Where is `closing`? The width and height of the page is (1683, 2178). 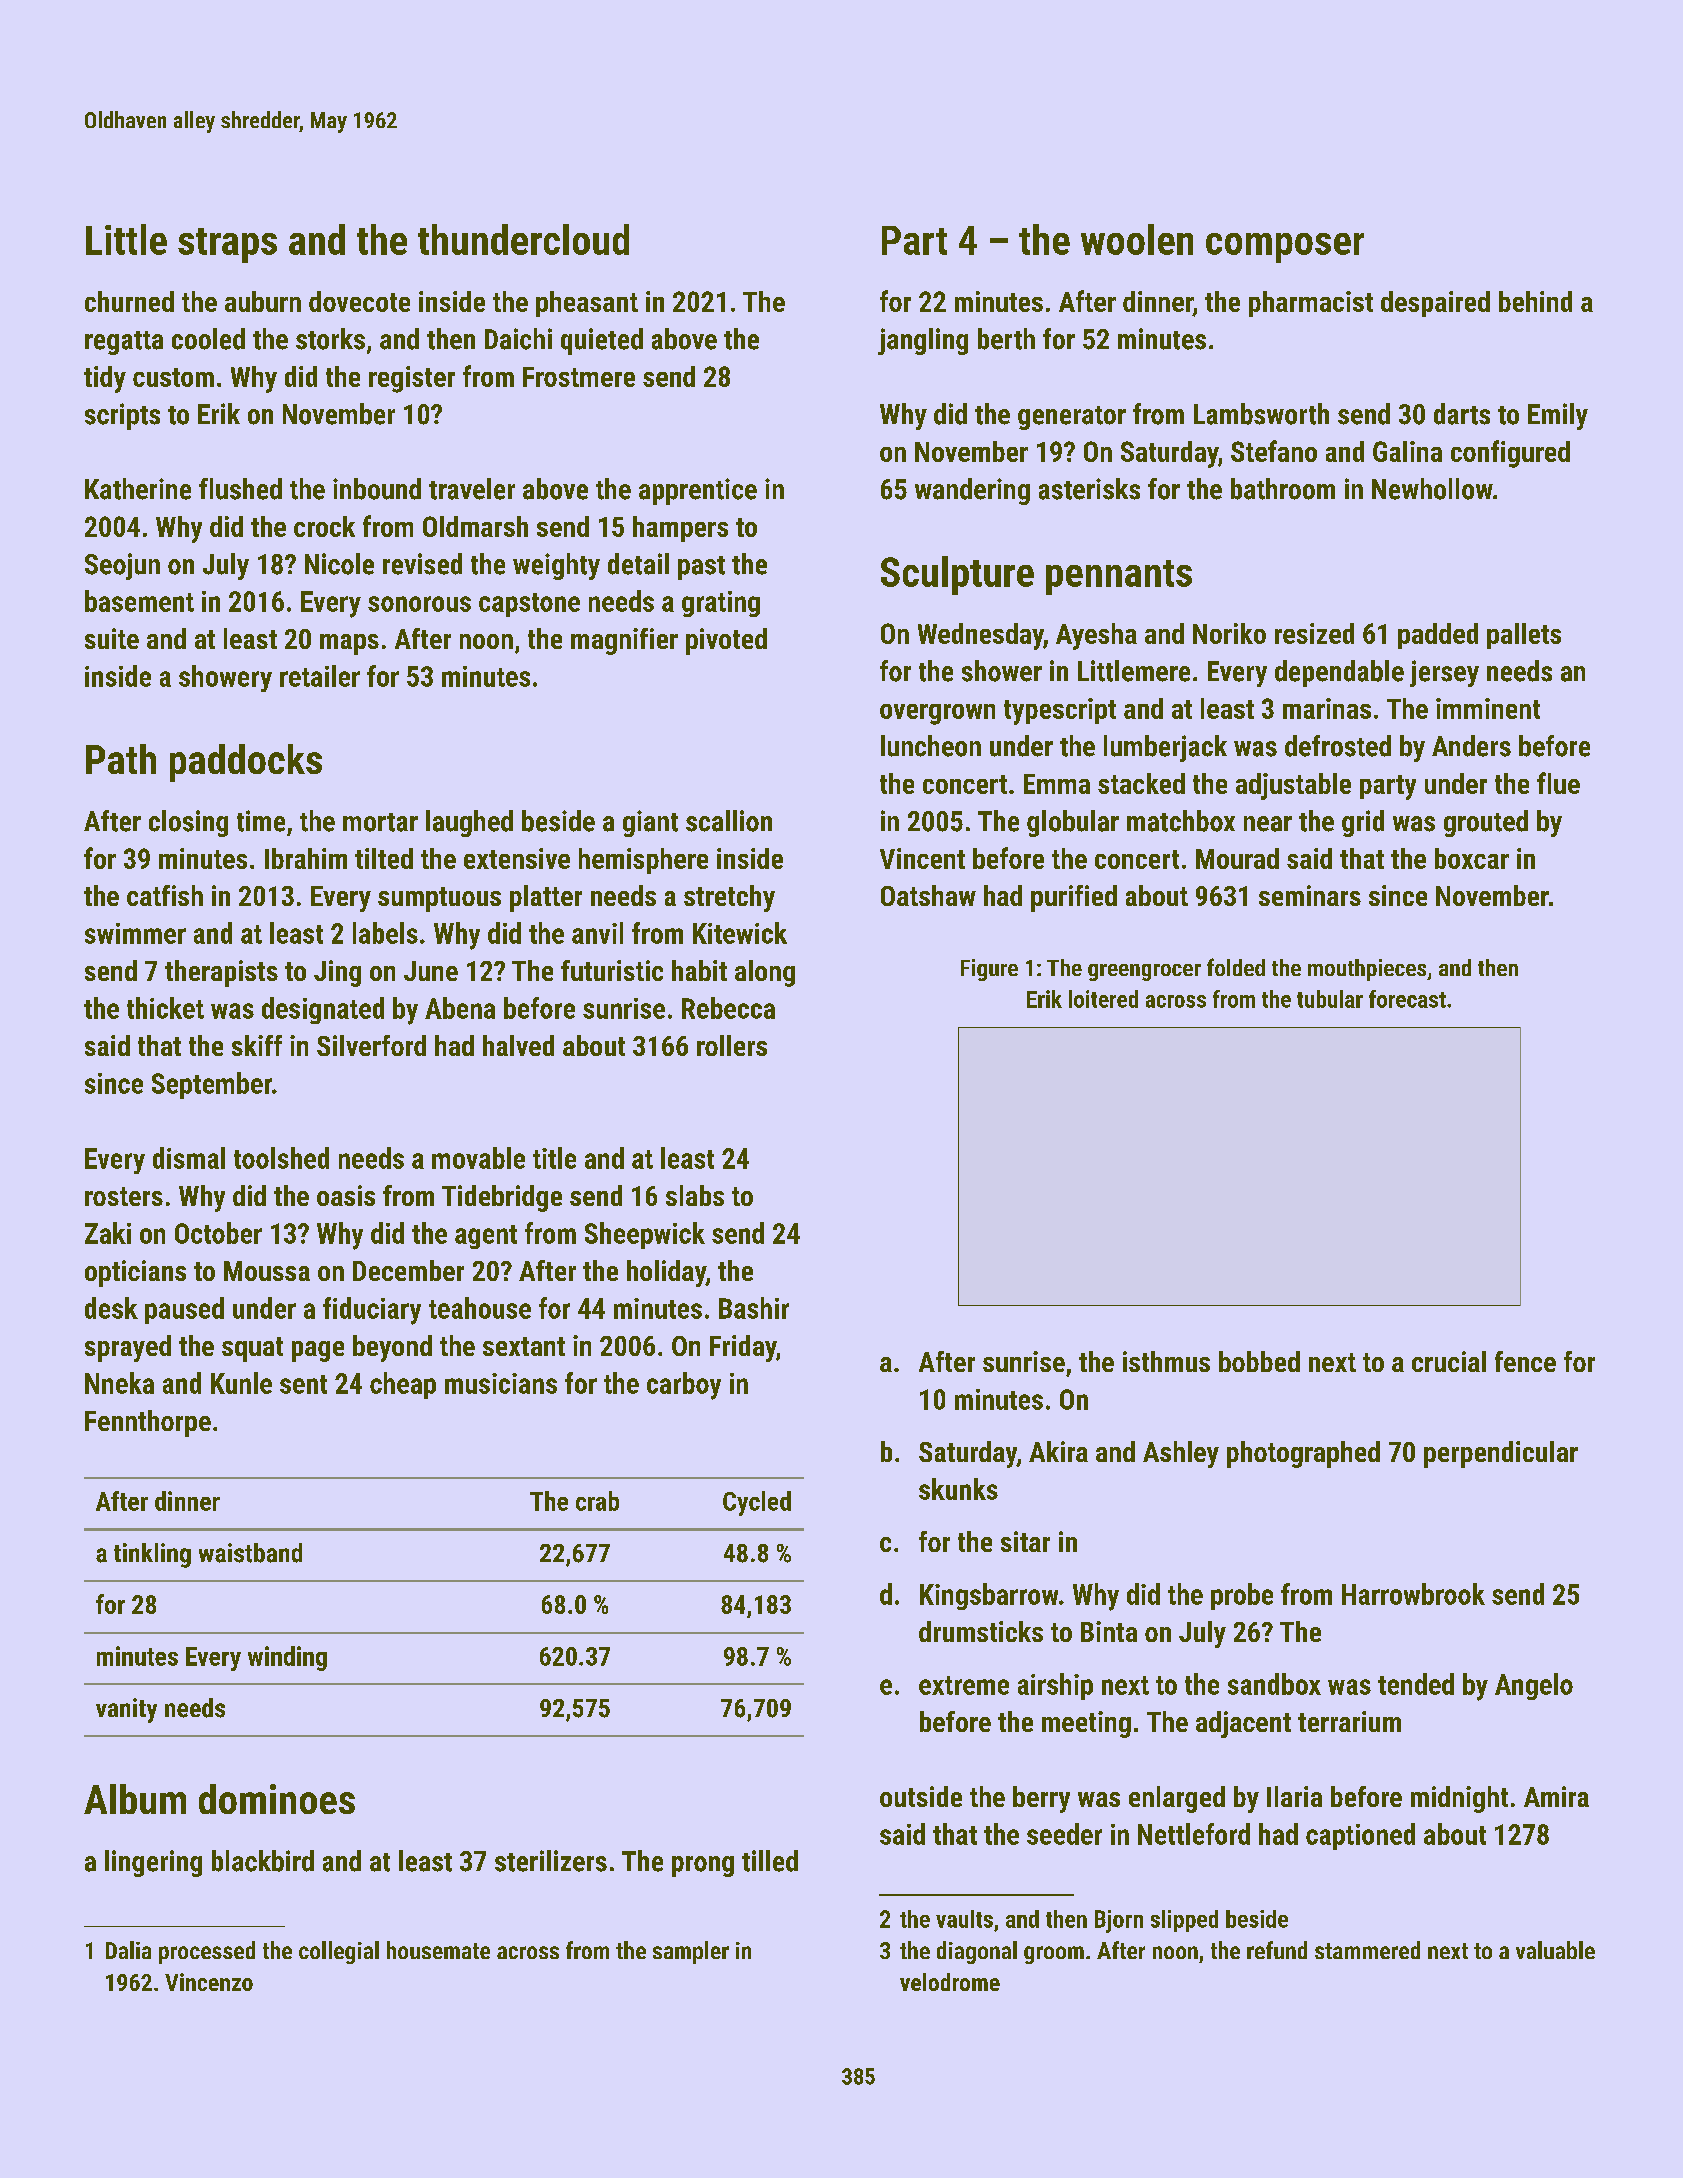
closing is located at coordinates (188, 823).
